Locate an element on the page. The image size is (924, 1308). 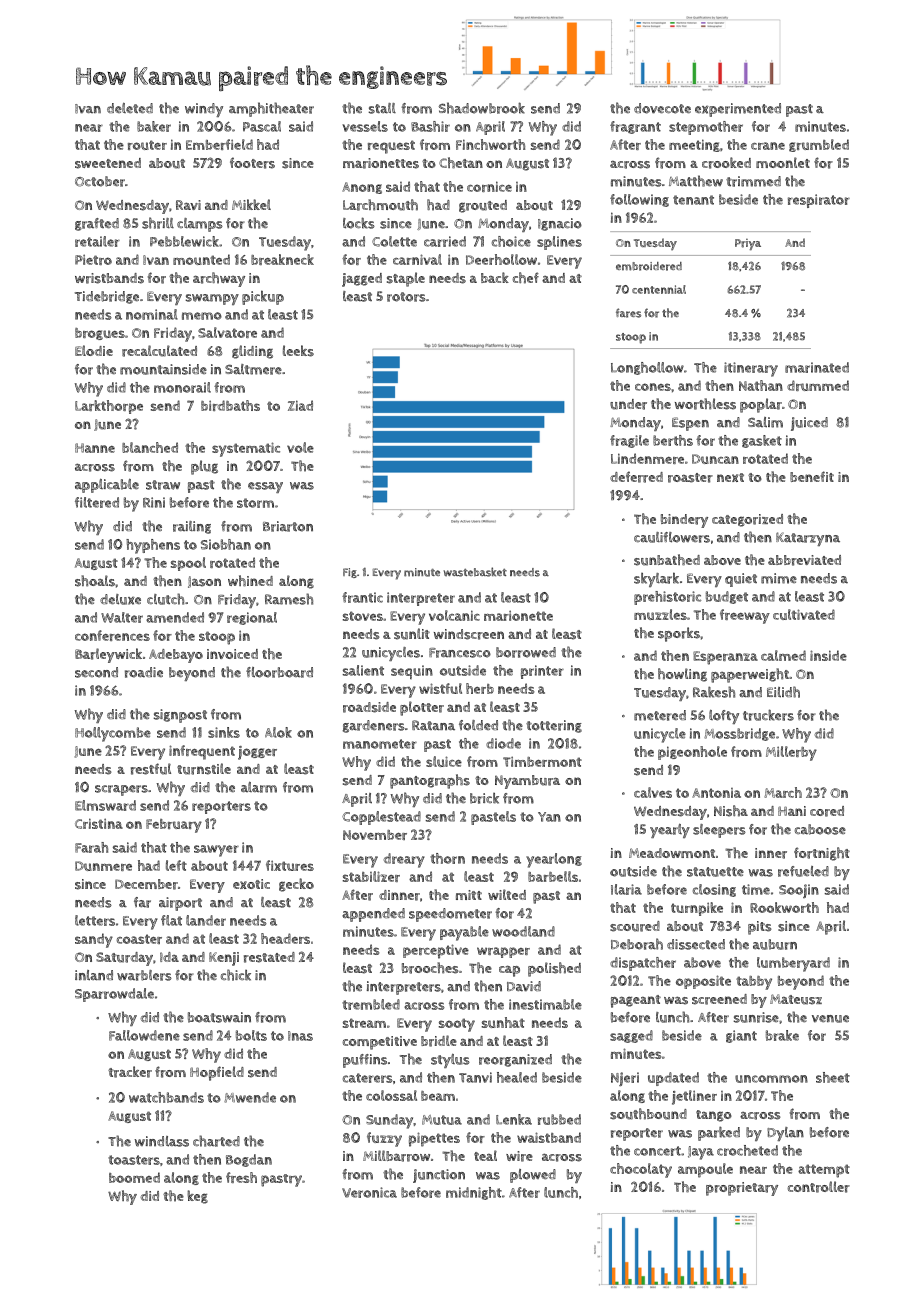
cornice is located at coordinates (489, 186).
